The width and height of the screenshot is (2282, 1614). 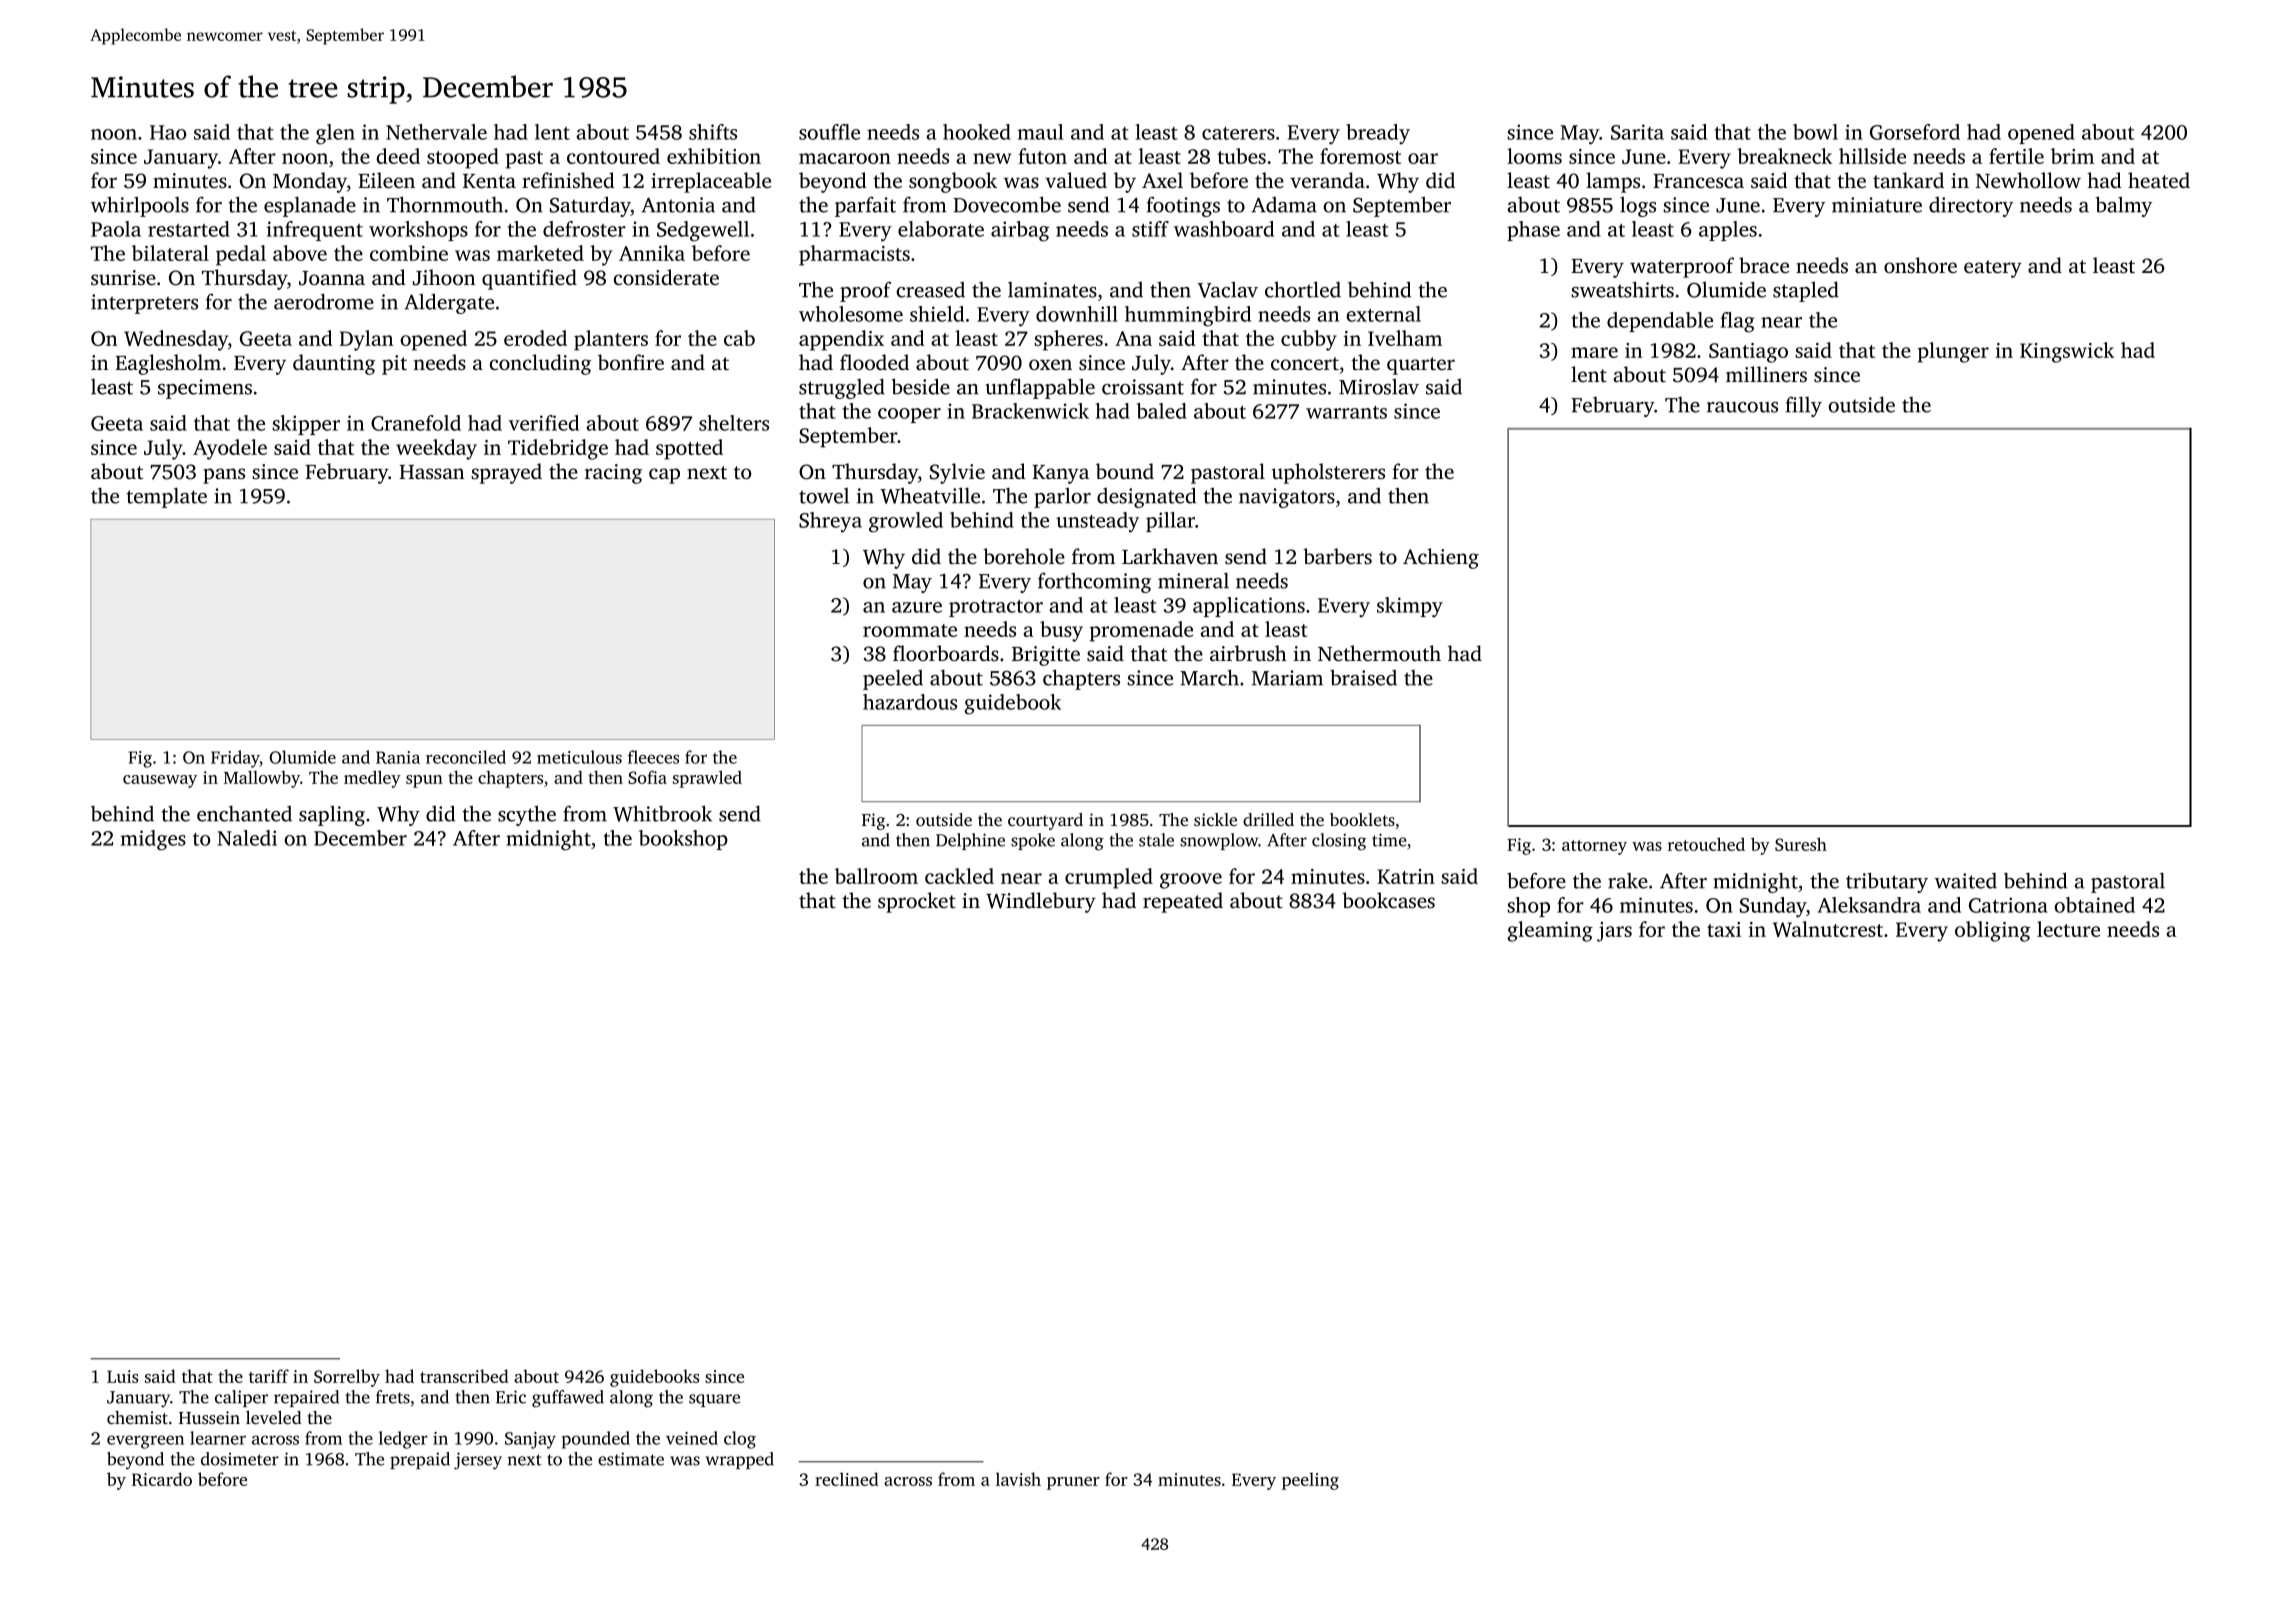 What do you see at coordinates (959, 876) in the screenshot?
I see `cackled` at bounding box center [959, 876].
